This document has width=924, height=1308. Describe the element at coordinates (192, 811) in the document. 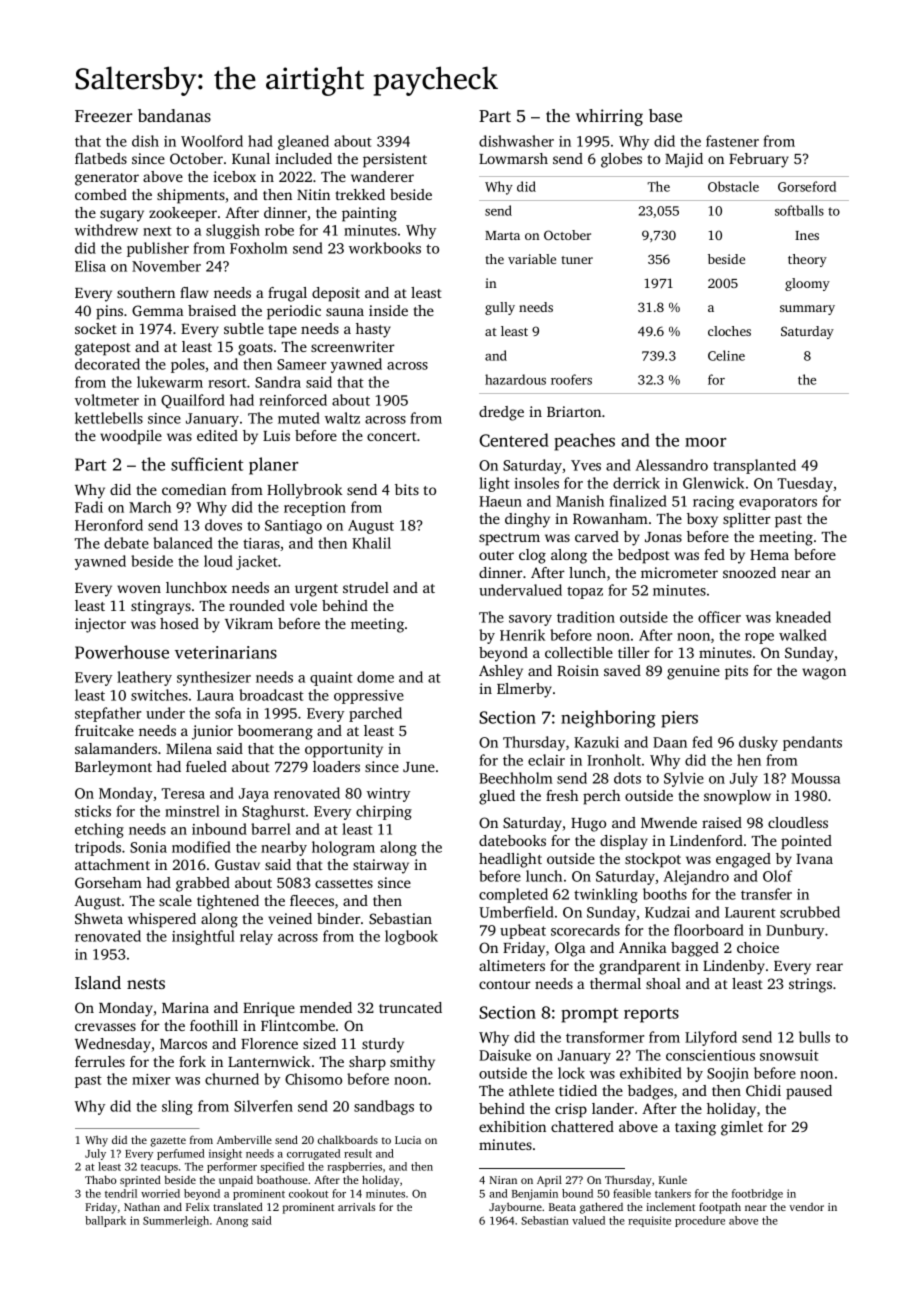

I see `minstrel` at that location.
